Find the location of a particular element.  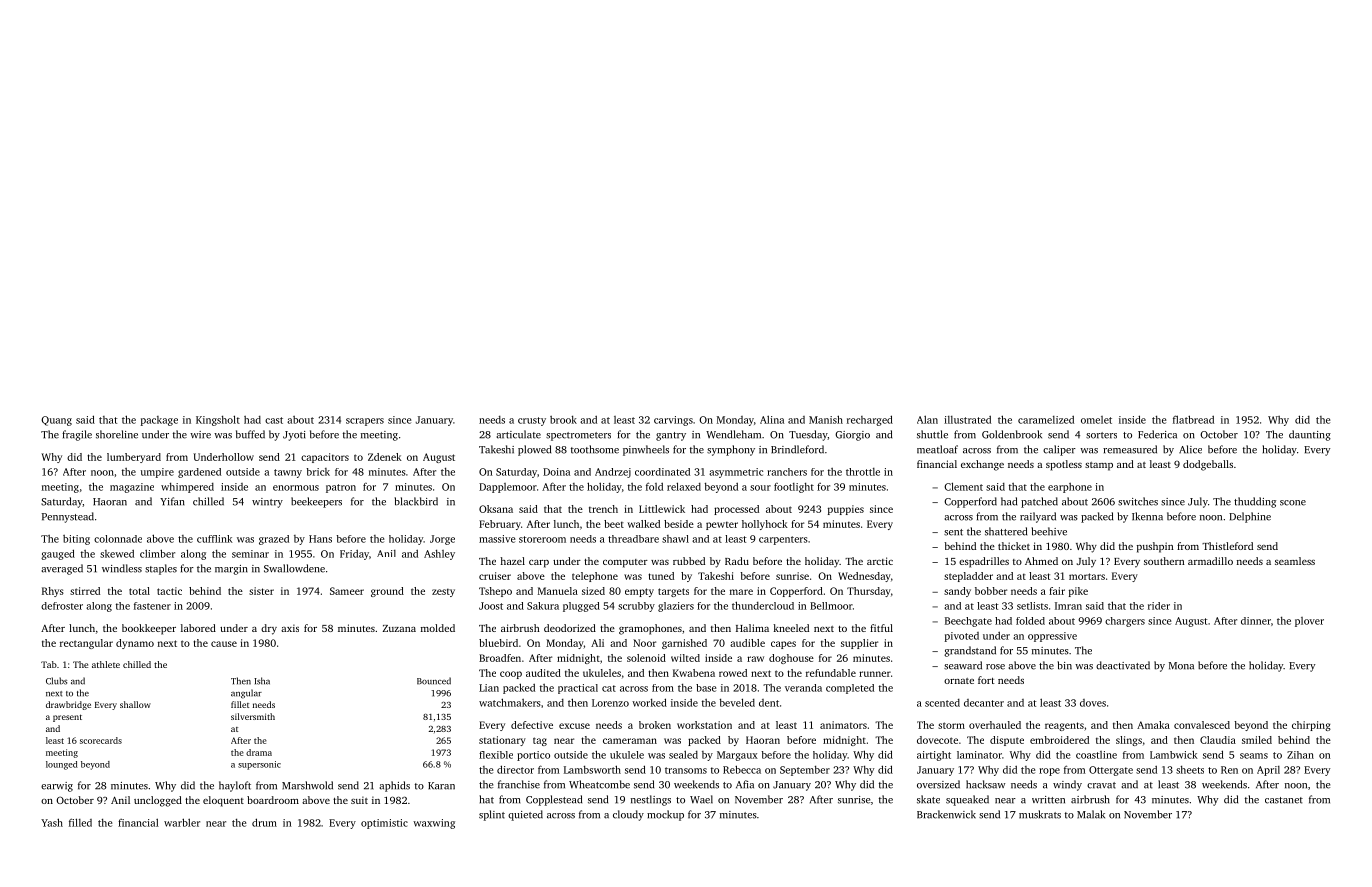

setlists is located at coordinates (1032, 606).
